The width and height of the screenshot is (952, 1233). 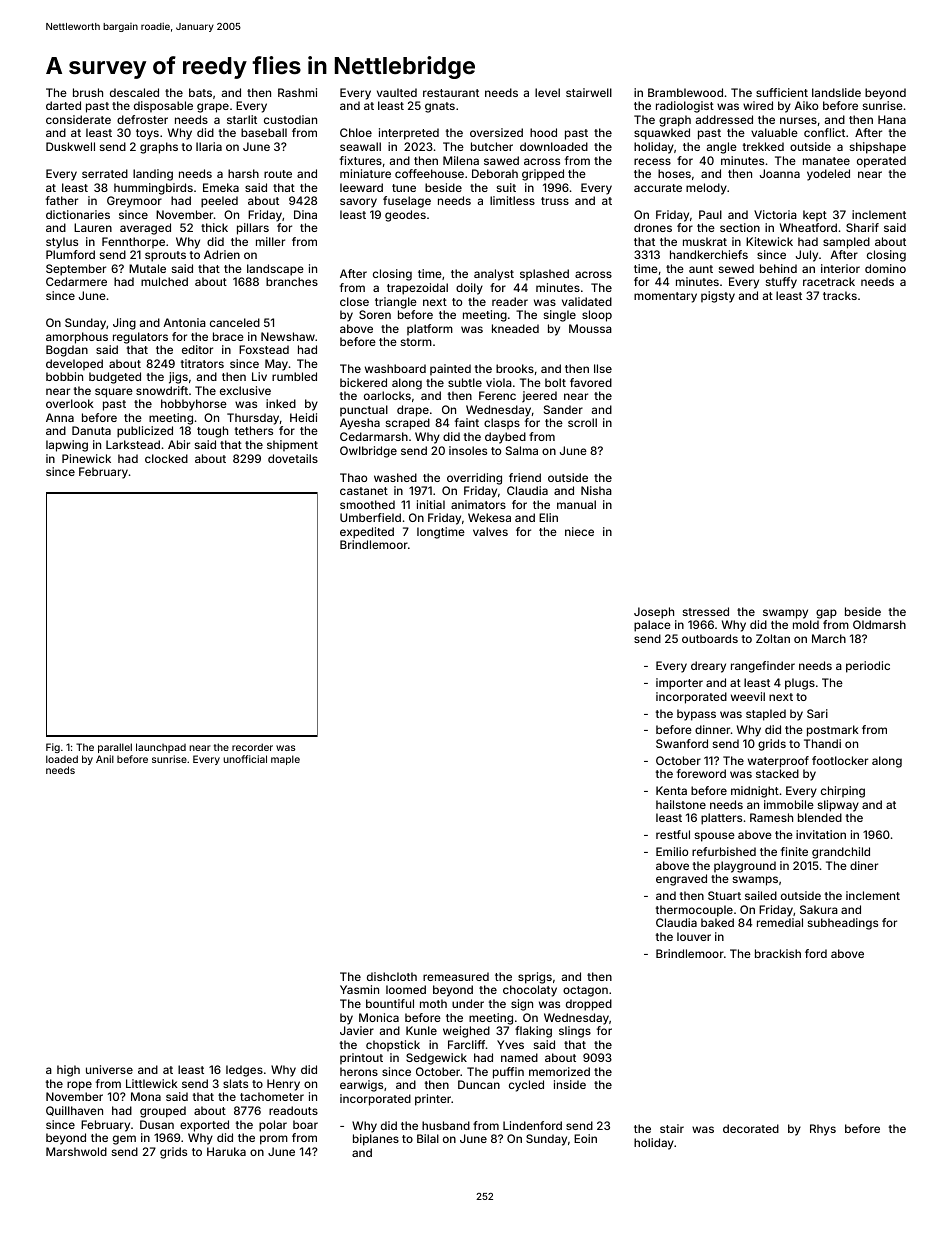 What do you see at coordinates (367, 533) in the screenshot?
I see `expedited` at bounding box center [367, 533].
